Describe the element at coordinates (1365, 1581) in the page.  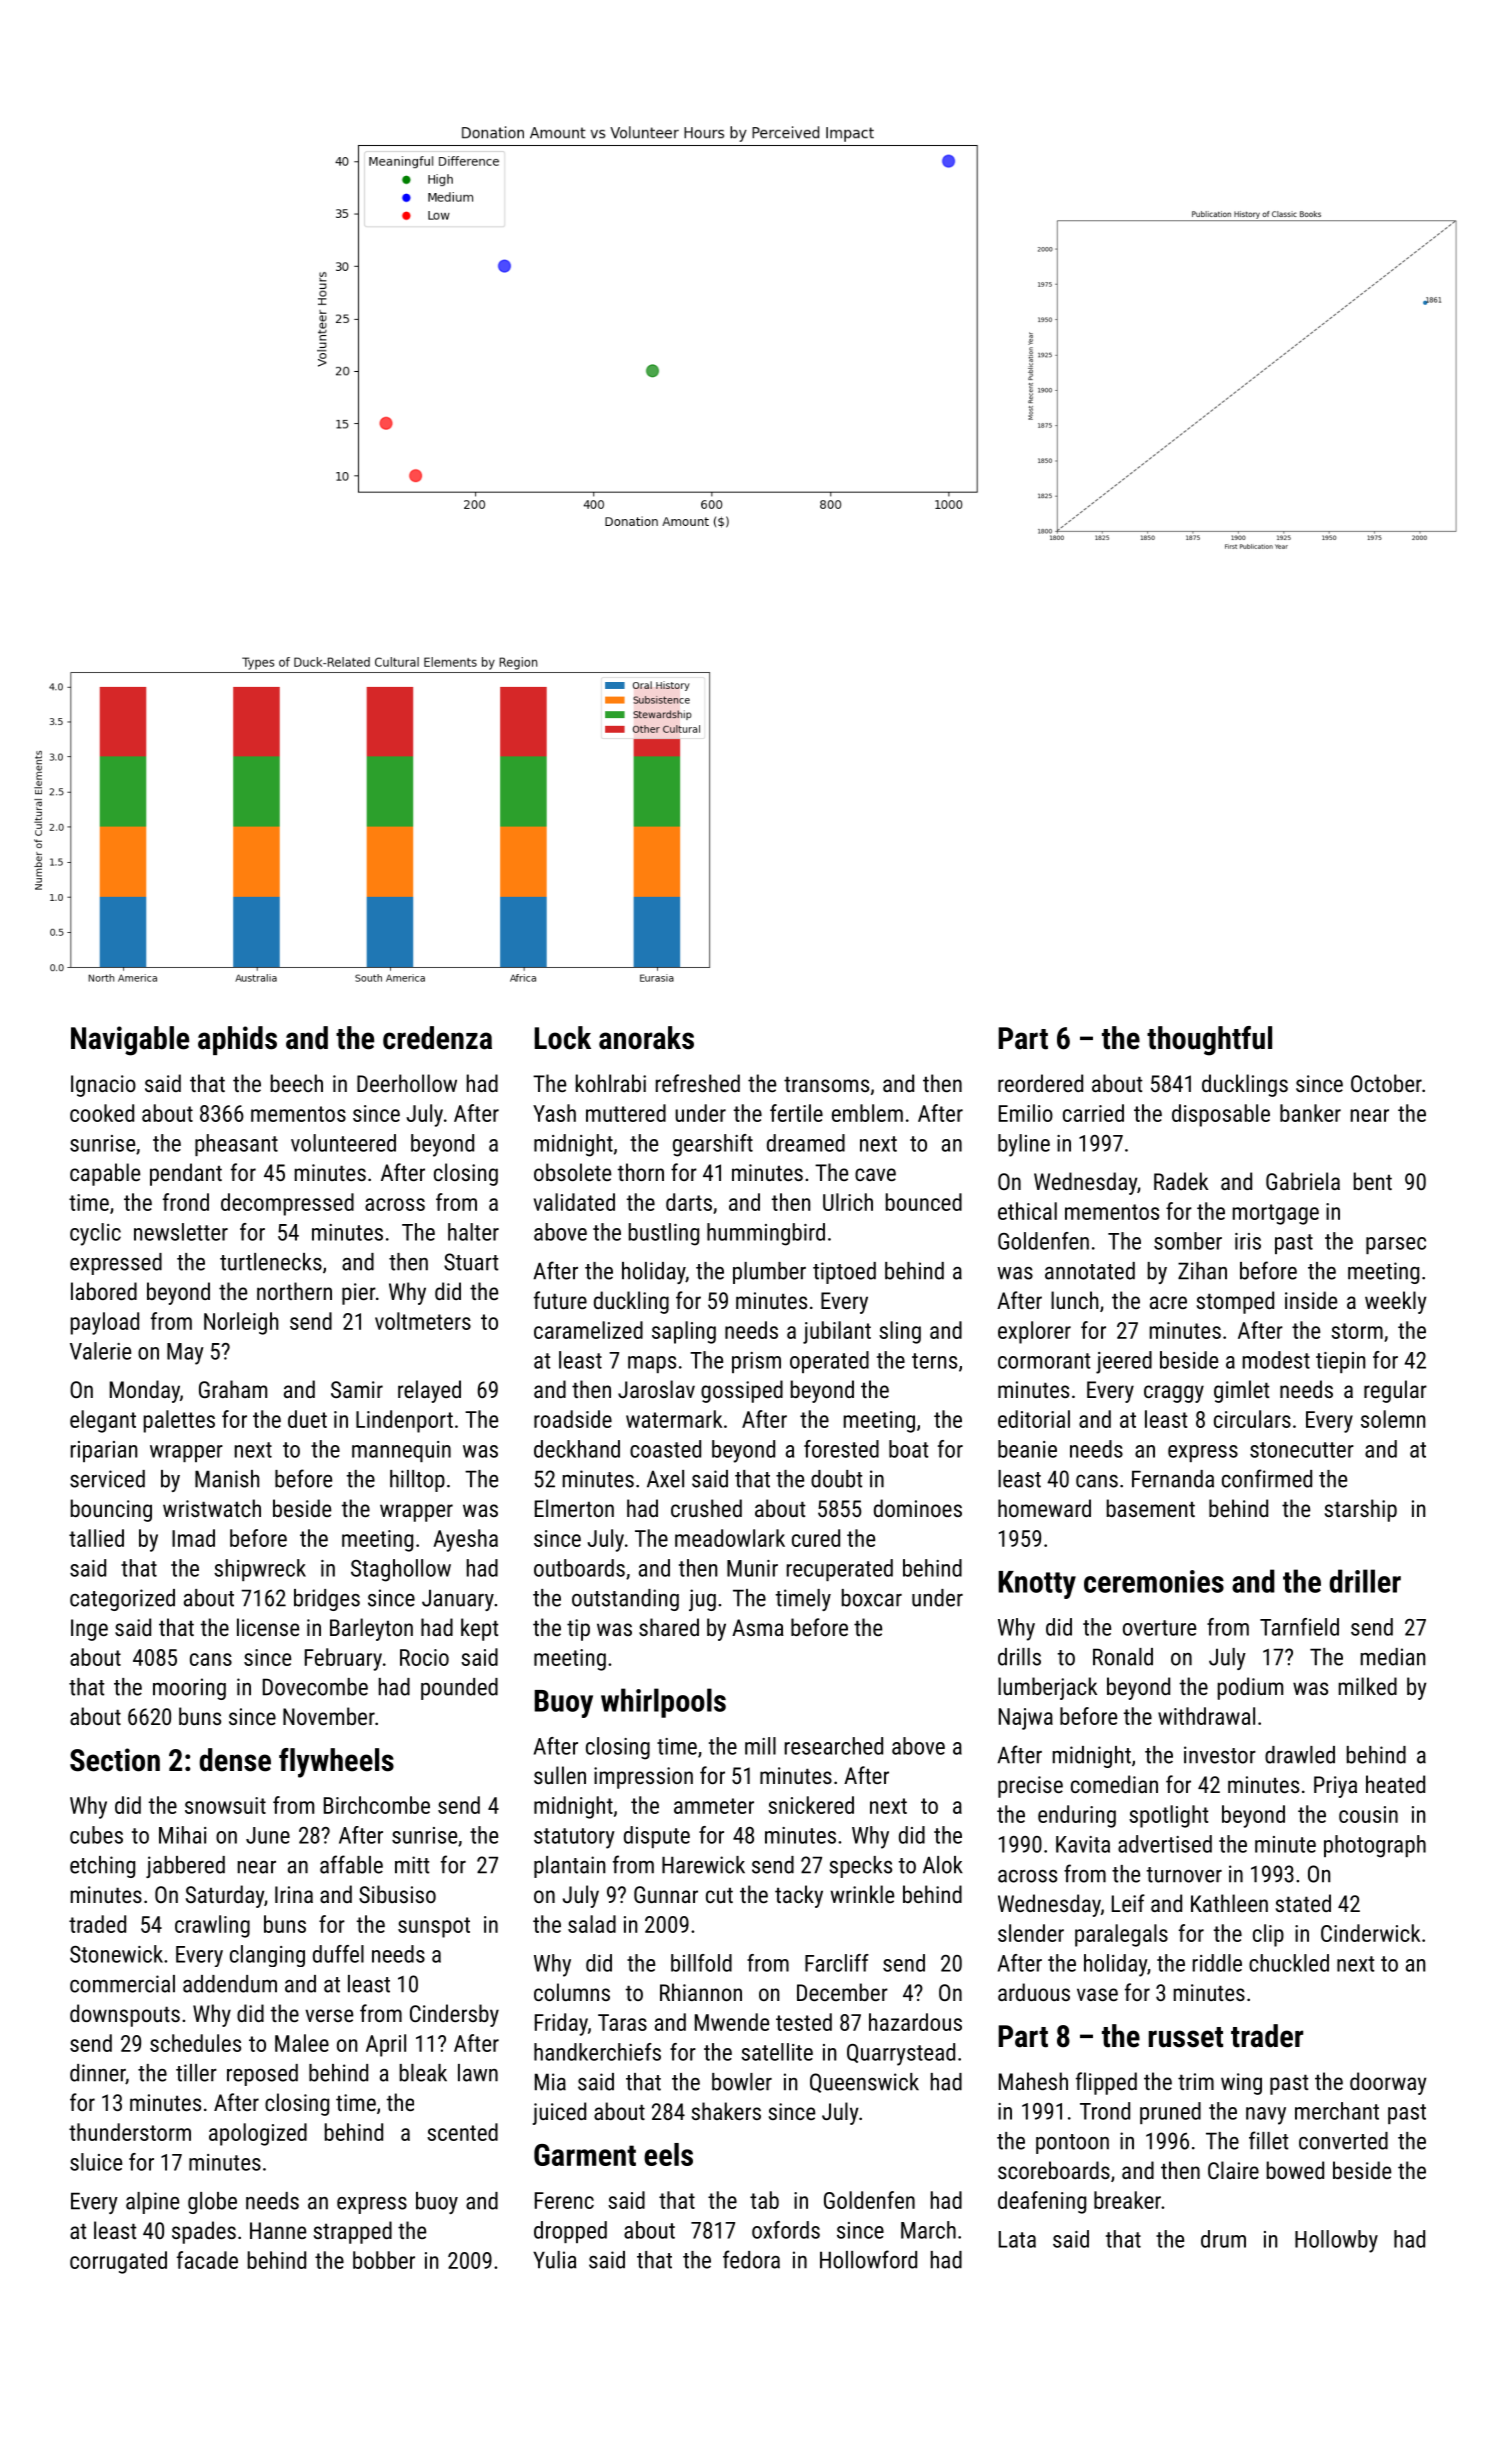
I see `driller` at that location.
